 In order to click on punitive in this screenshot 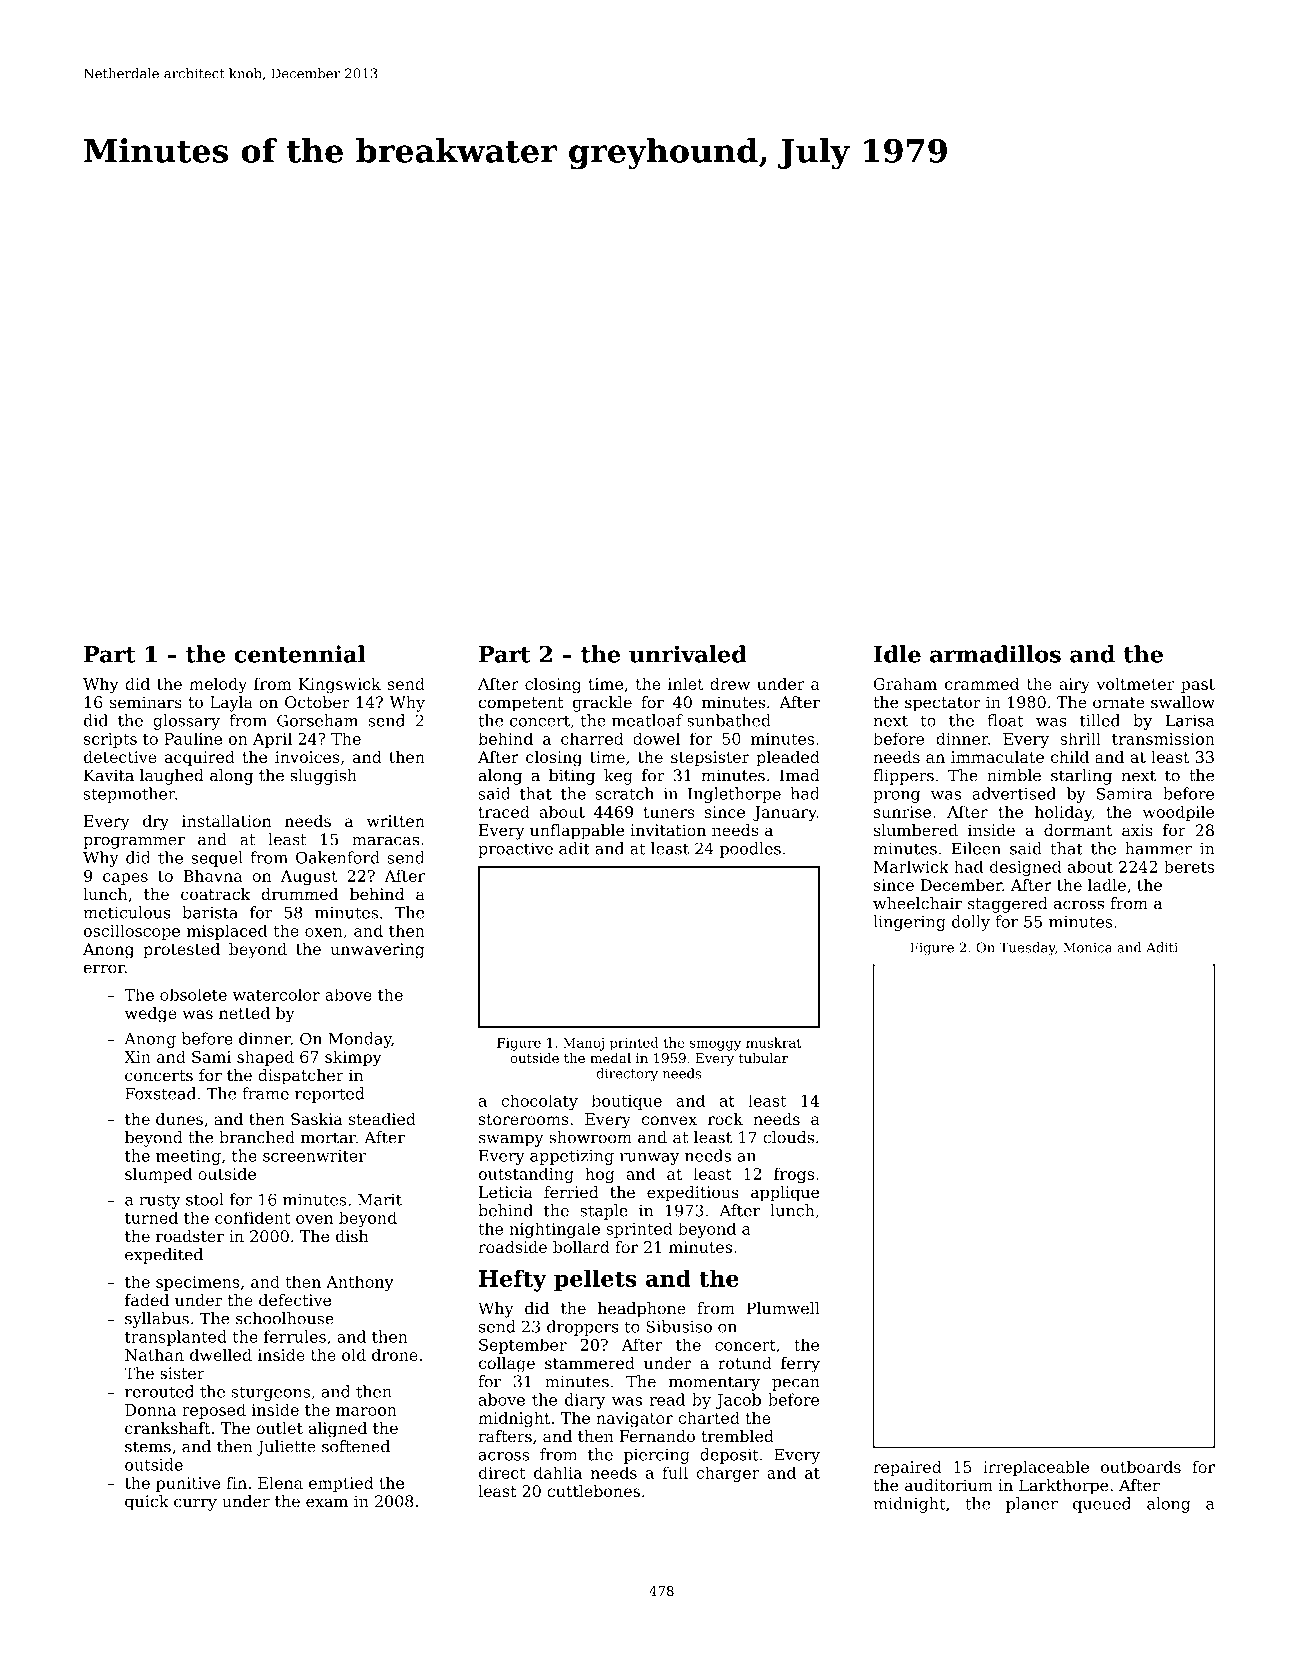, I will do `click(188, 1484)`.
